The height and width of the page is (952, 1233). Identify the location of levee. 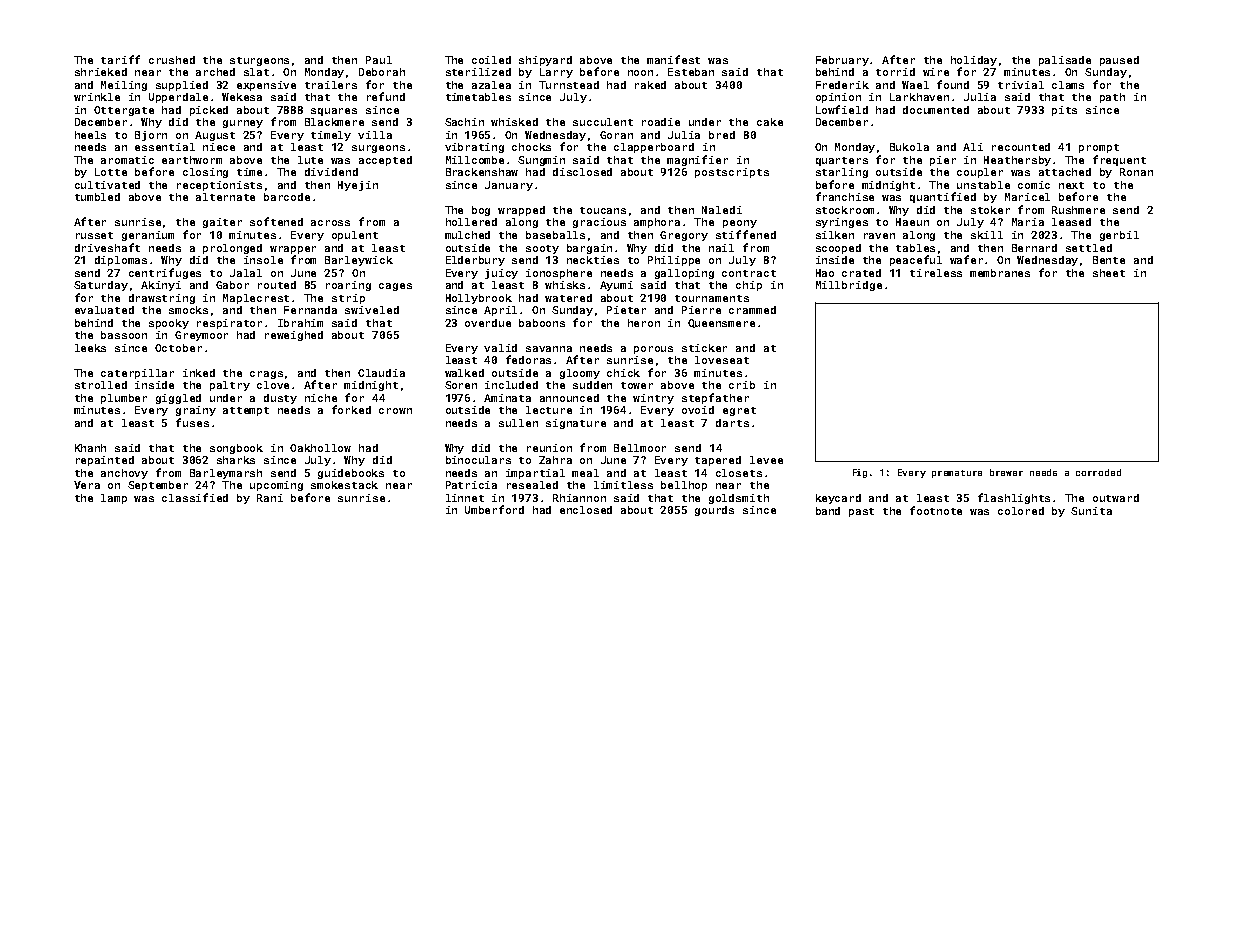
(766, 460).
